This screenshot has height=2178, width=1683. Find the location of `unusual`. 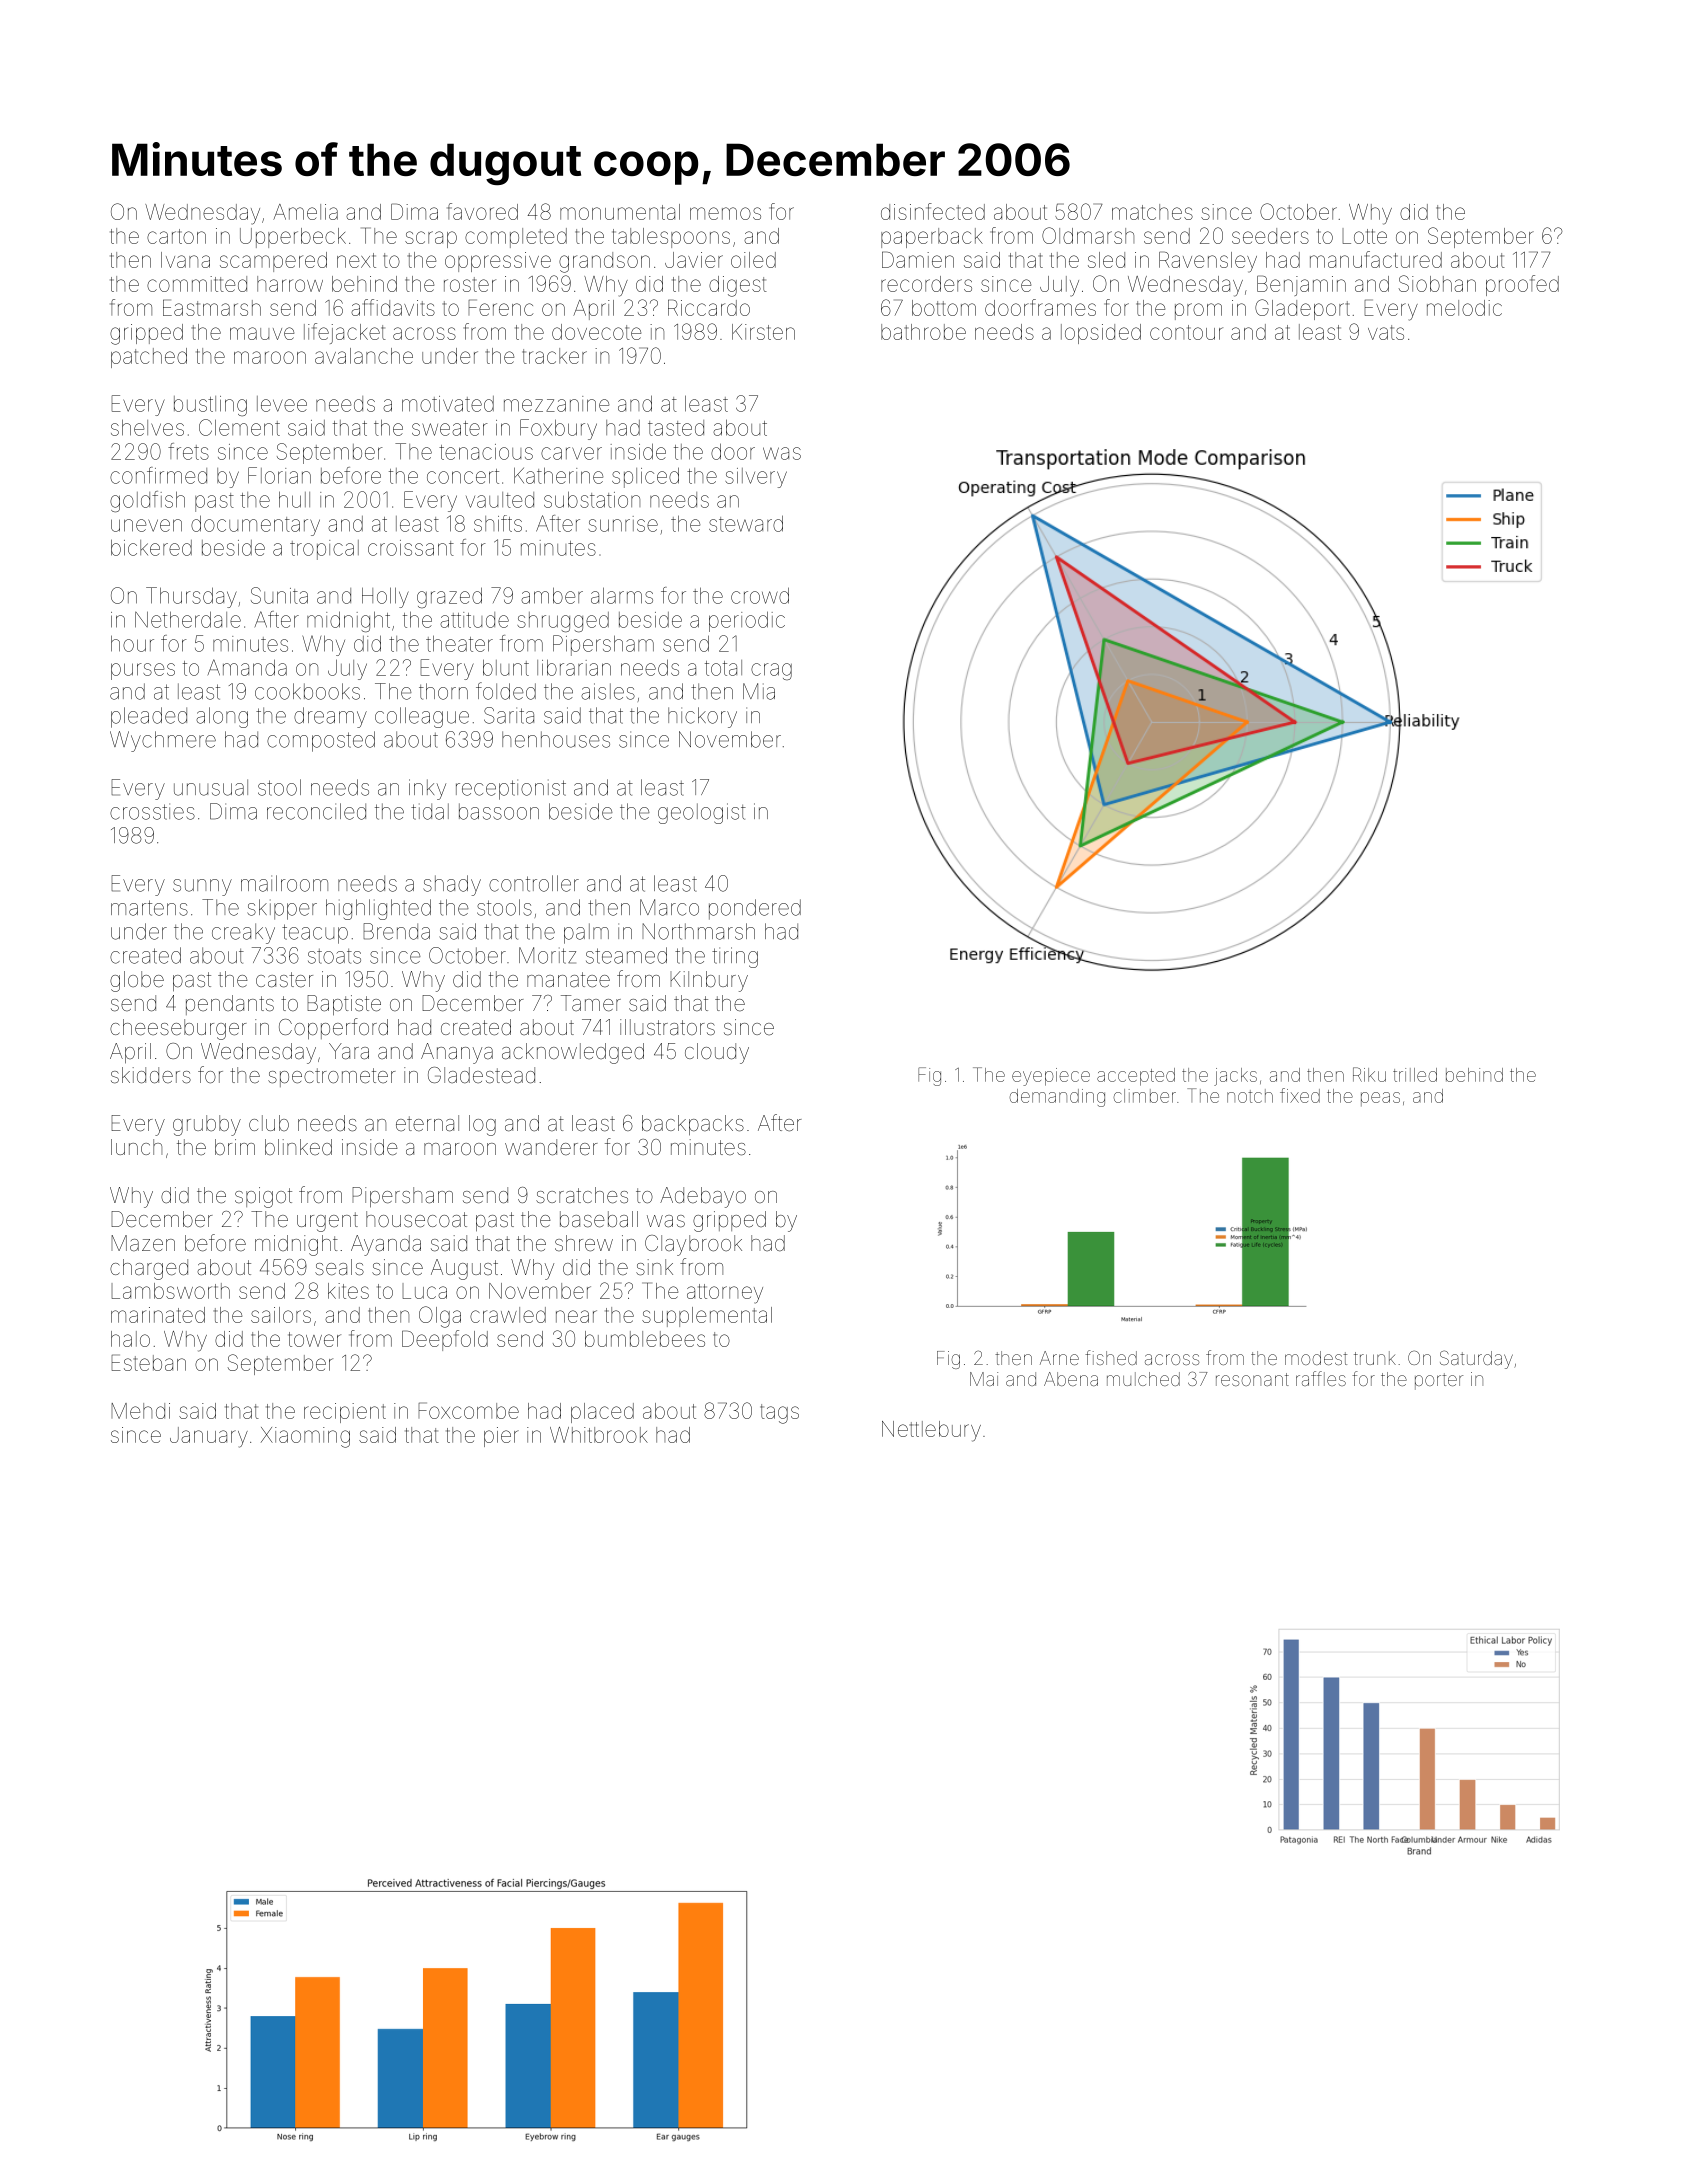

unusual is located at coordinates (211, 787).
